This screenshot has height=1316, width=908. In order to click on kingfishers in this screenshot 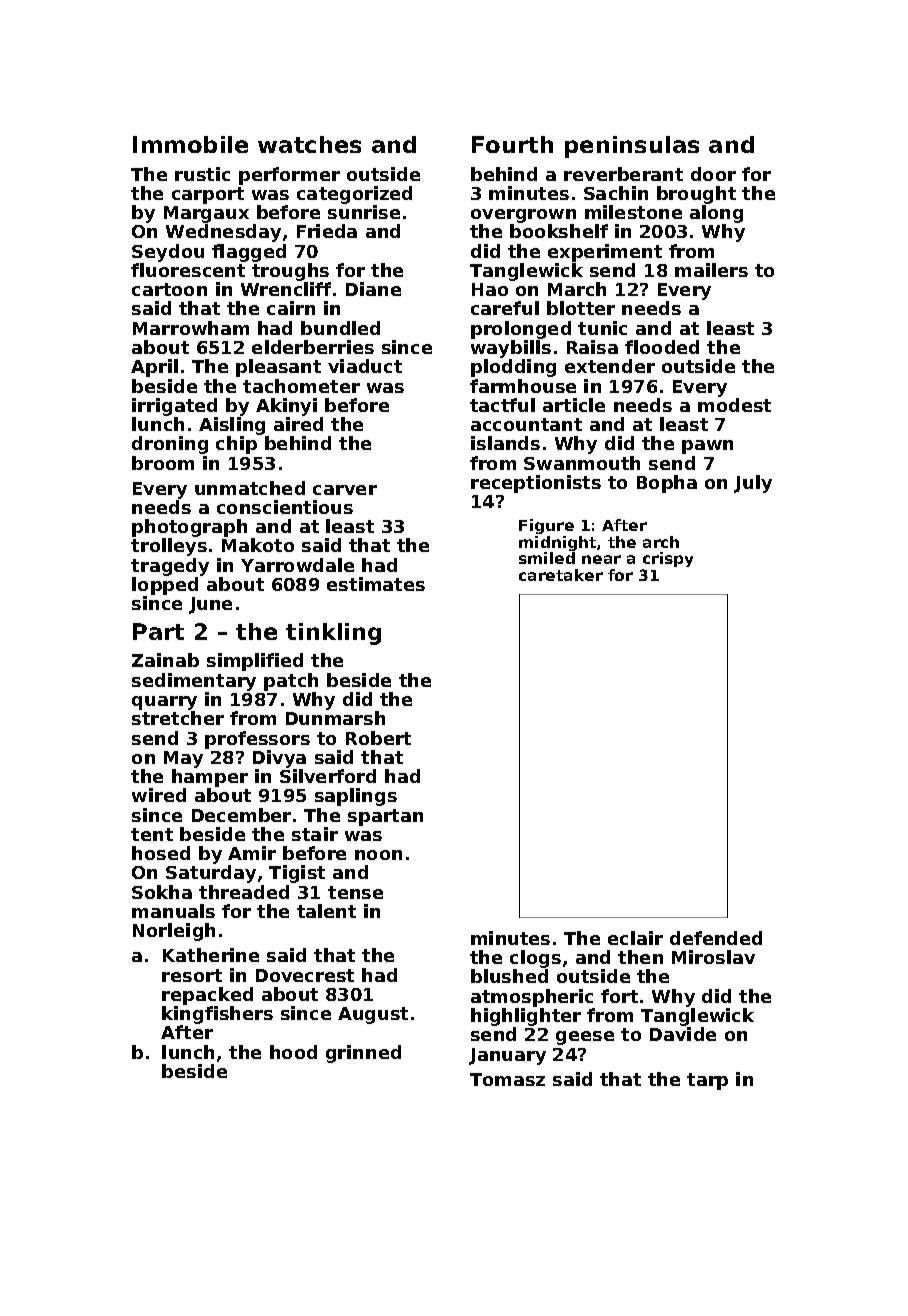, I will do `click(217, 1015)`.
